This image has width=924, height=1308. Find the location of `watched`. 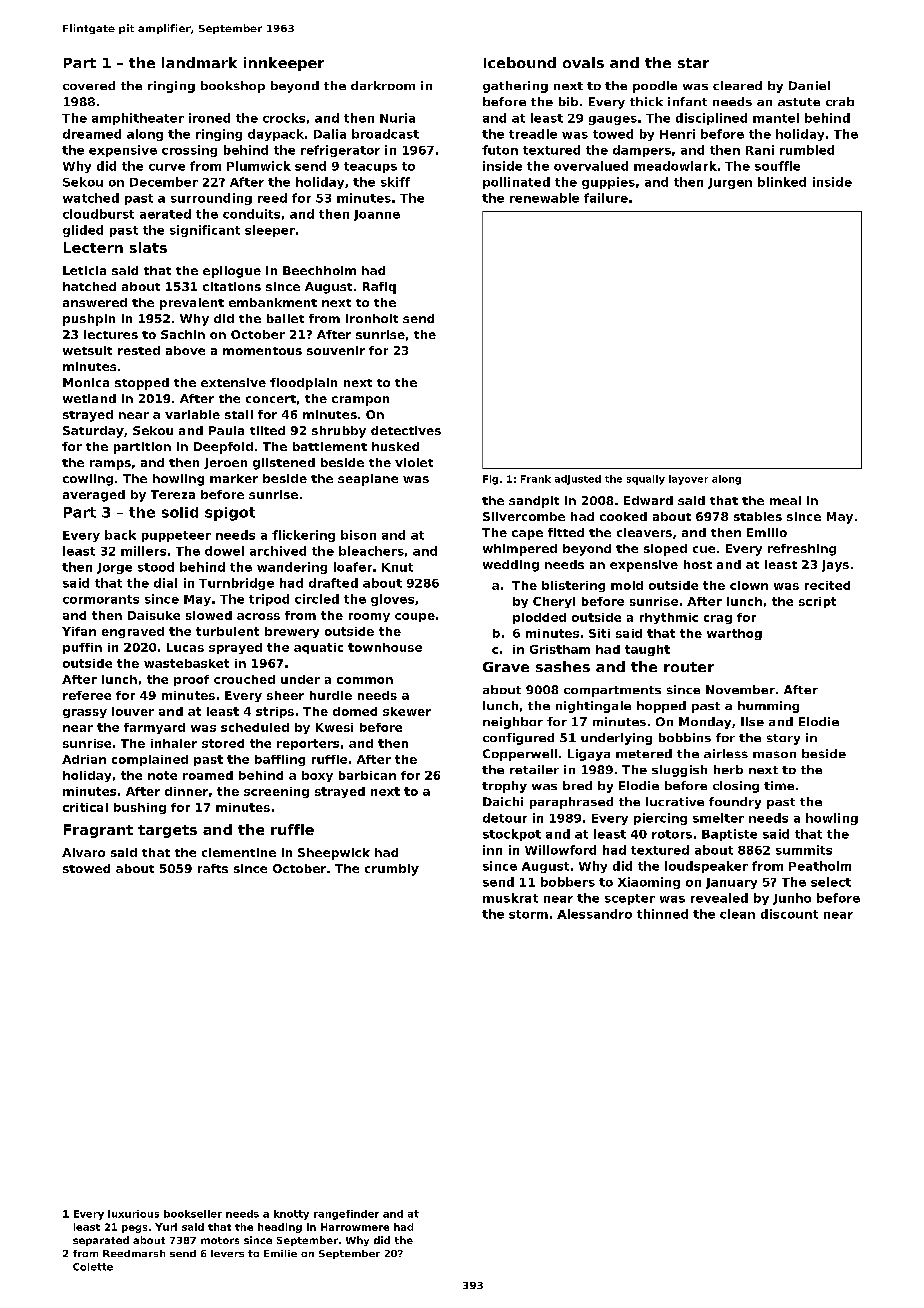

watched is located at coordinates (91, 198).
